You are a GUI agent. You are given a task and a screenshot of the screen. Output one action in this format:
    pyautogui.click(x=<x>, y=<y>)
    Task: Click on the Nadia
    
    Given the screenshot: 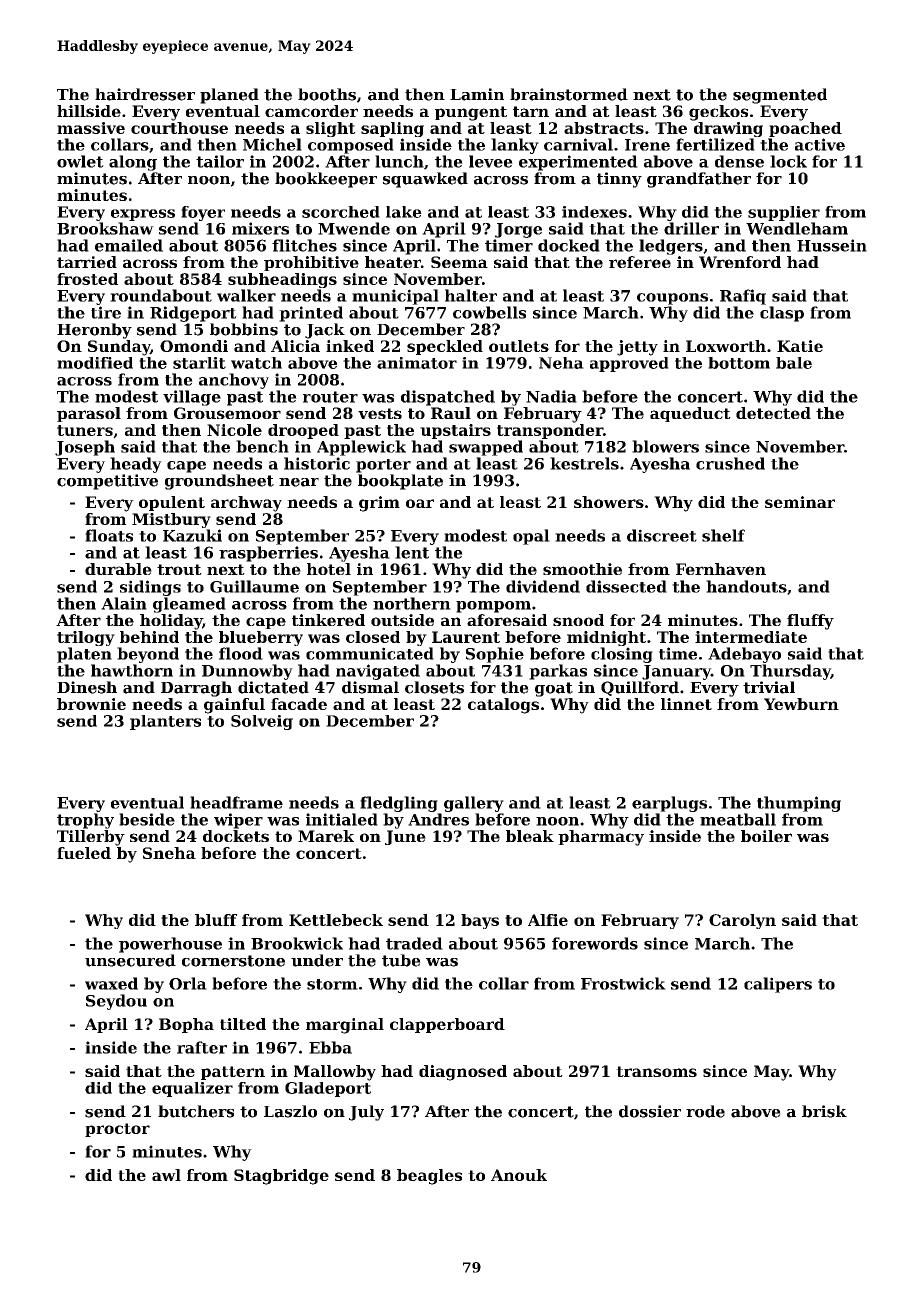 What is the action you would take?
    pyautogui.click(x=551, y=396)
